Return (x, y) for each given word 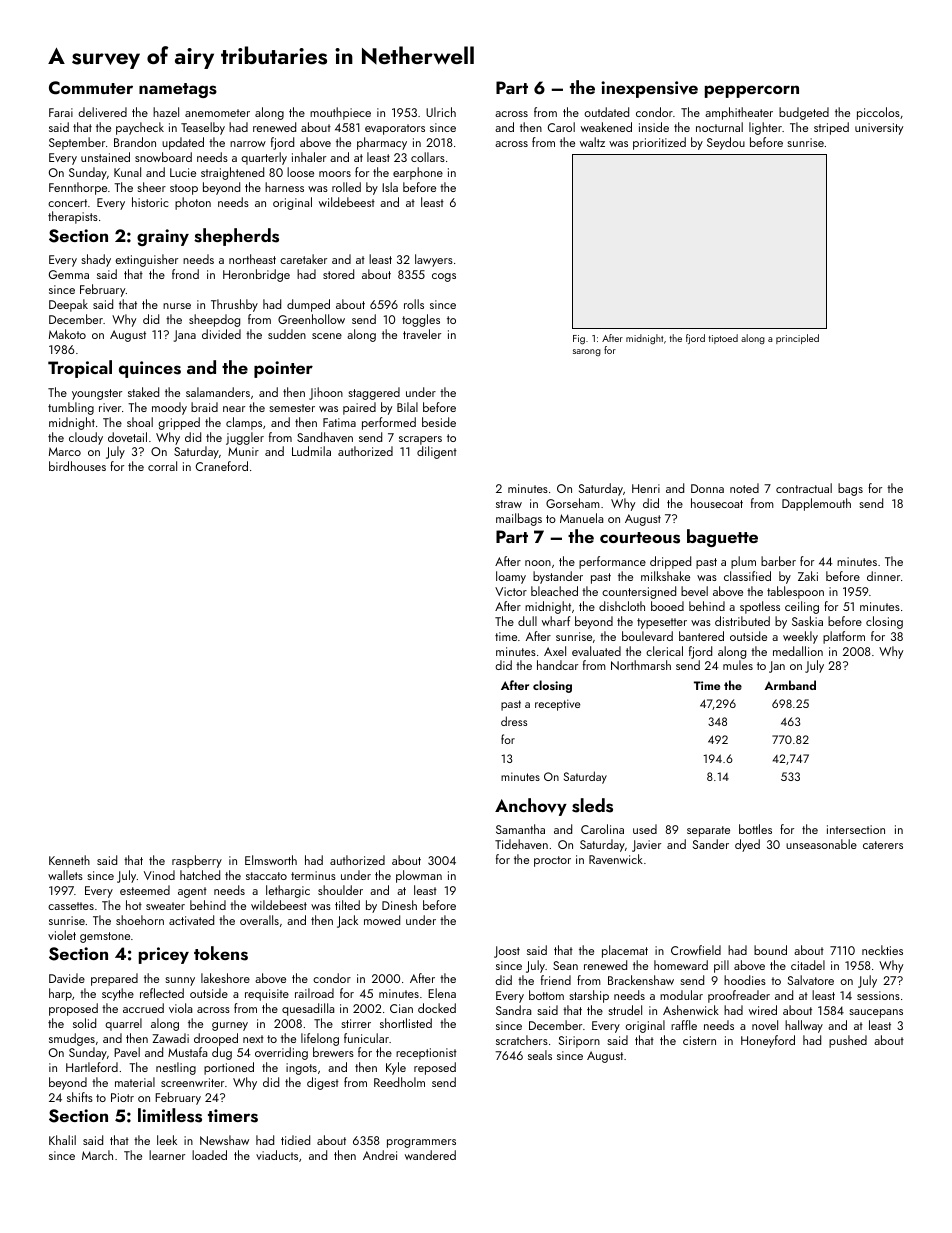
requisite (267, 995)
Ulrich (441, 112)
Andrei (380, 1155)
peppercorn (752, 91)
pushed (848, 1041)
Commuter (91, 88)
